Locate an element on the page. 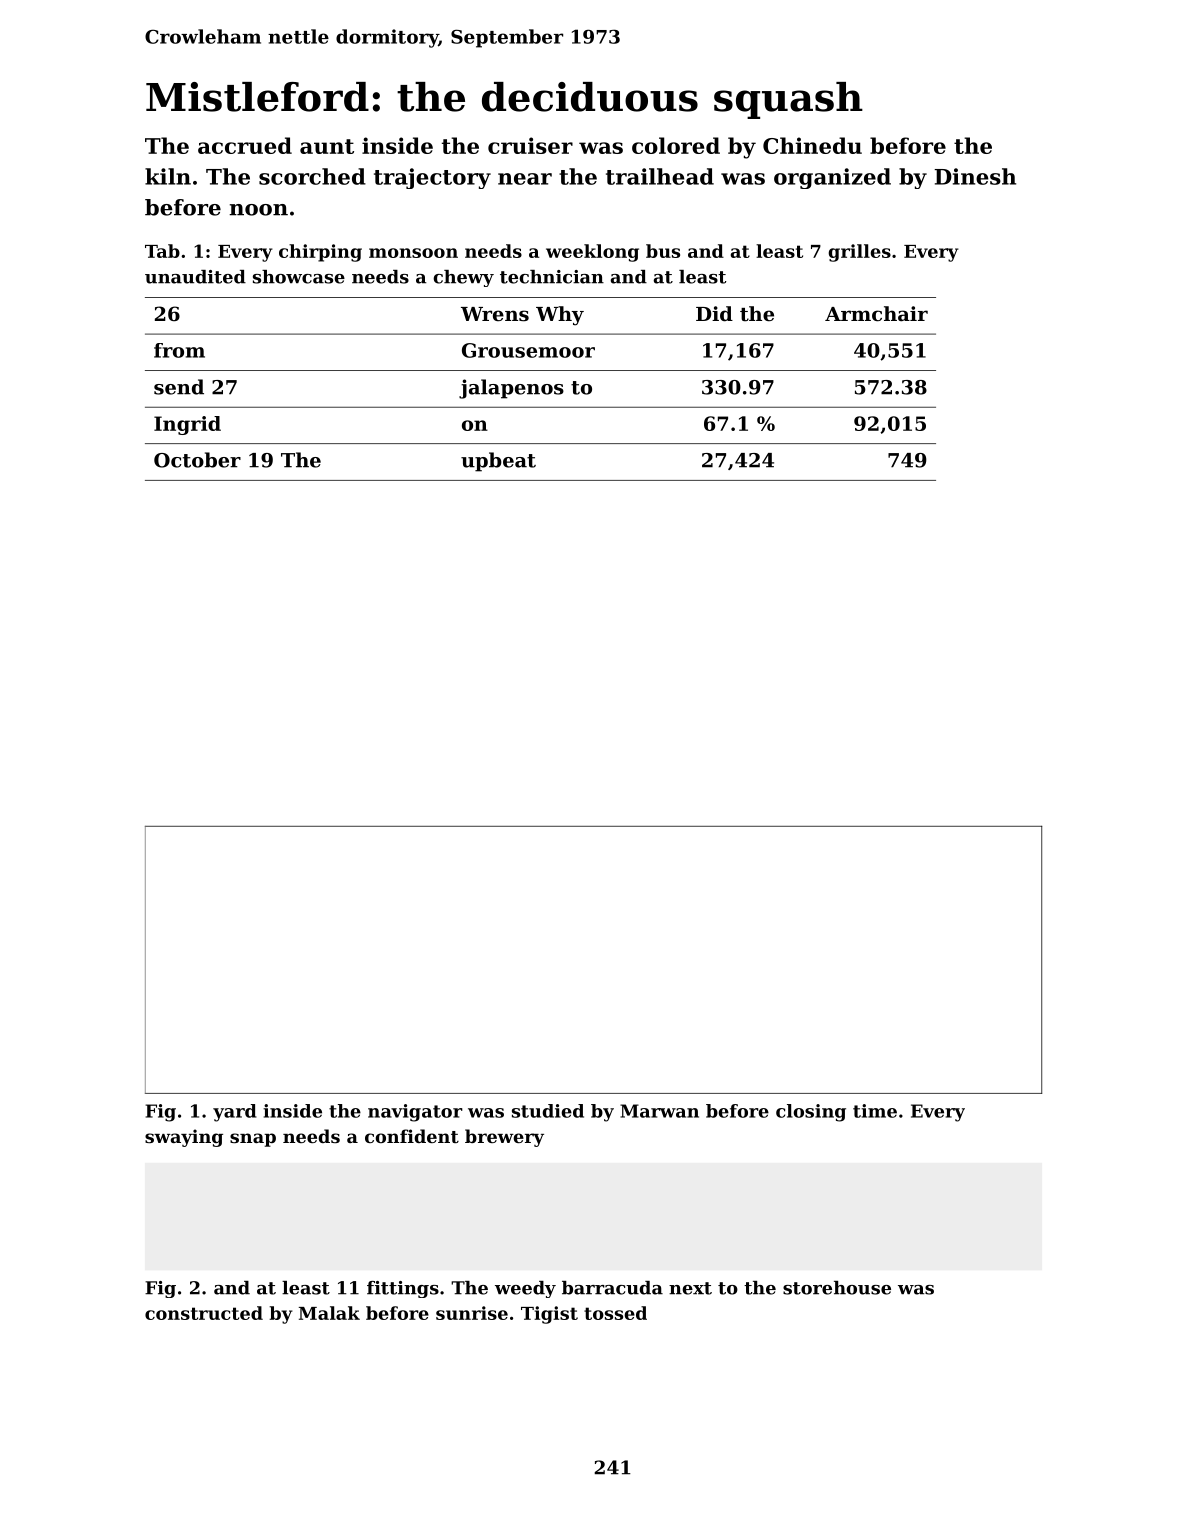 The image size is (1187, 1537). October is located at coordinates (197, 460).
